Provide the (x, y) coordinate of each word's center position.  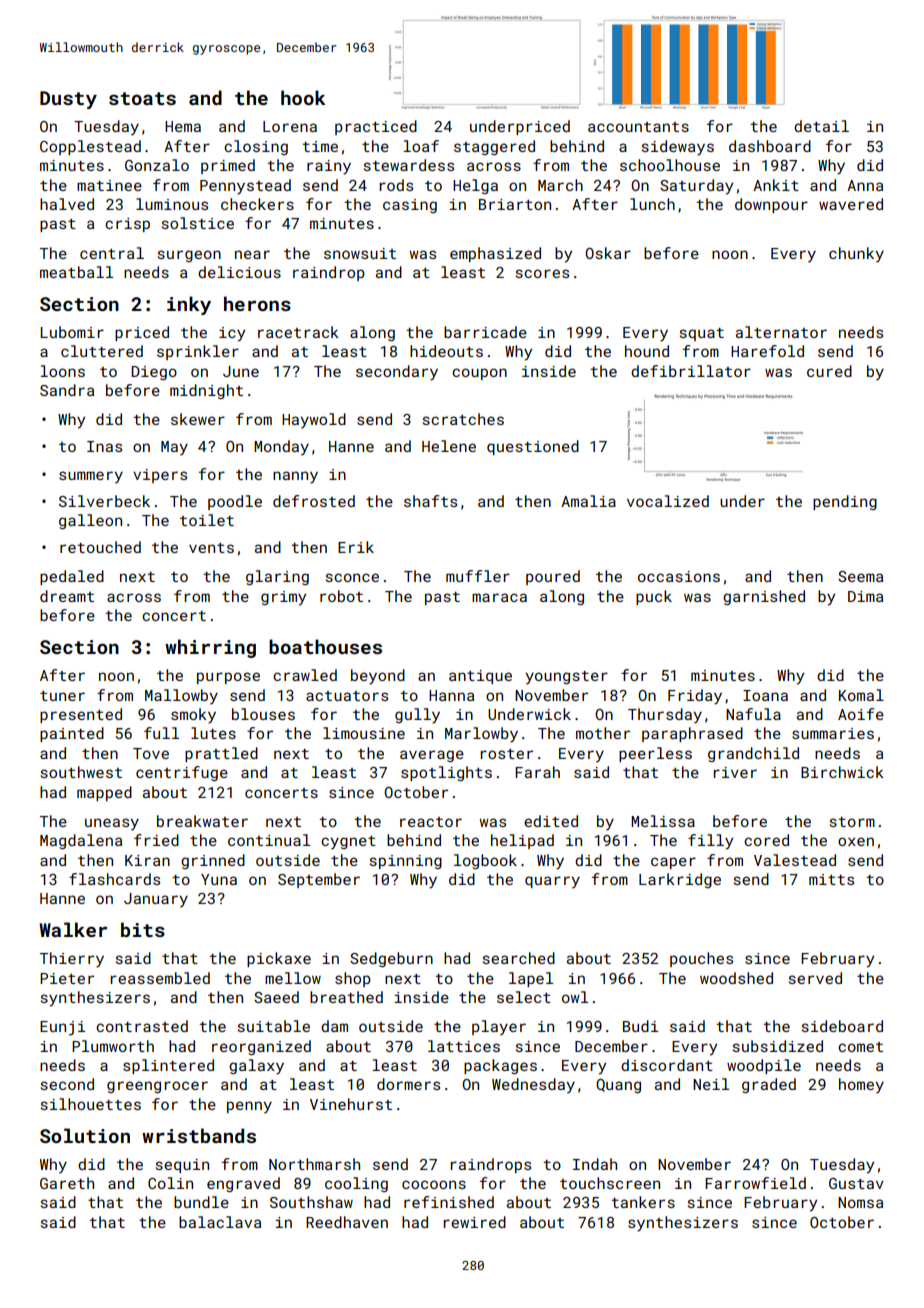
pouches (701, 959)
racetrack (298, 332)
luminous (172, 204)
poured (553, 577)
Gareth (67, 1183)
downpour (771, 205)
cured (829, 371)
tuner (62, 696)
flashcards (114, 879)
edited (551, 821)
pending (845, 502)
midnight (206, 391)
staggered (494, 147)
